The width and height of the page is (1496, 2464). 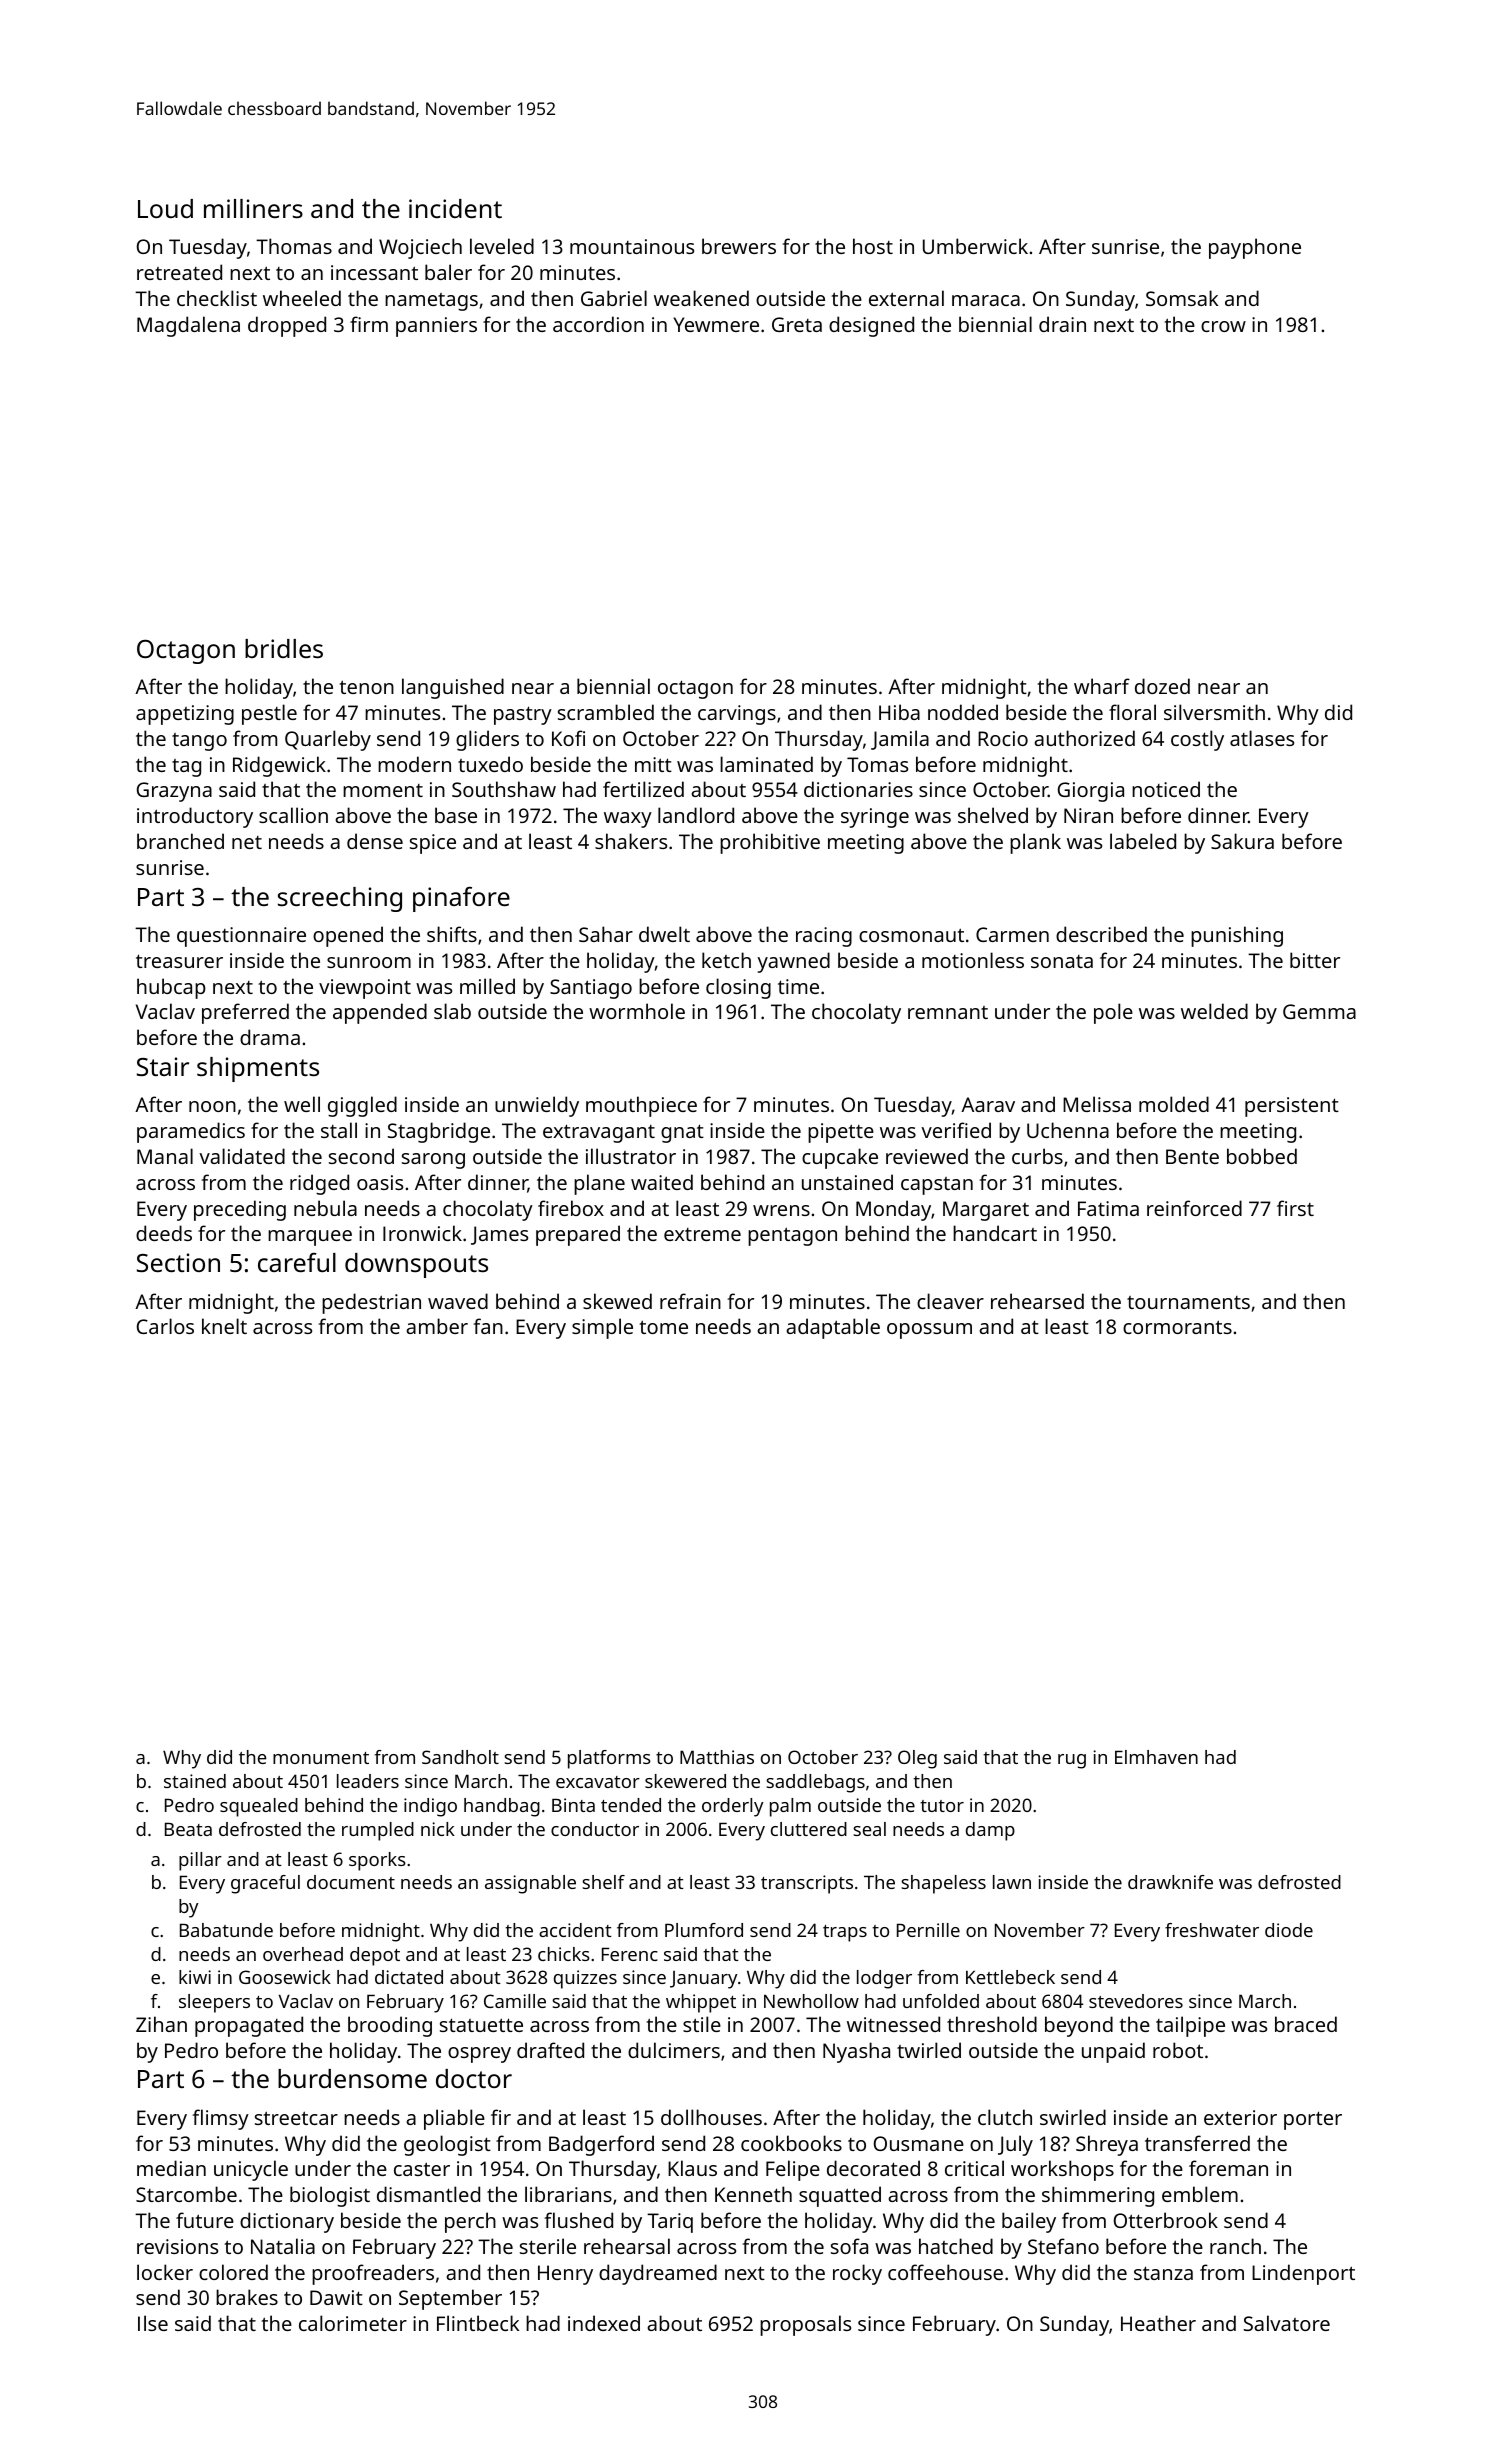 I want to click on crow, so click(x=1223, y=326).
